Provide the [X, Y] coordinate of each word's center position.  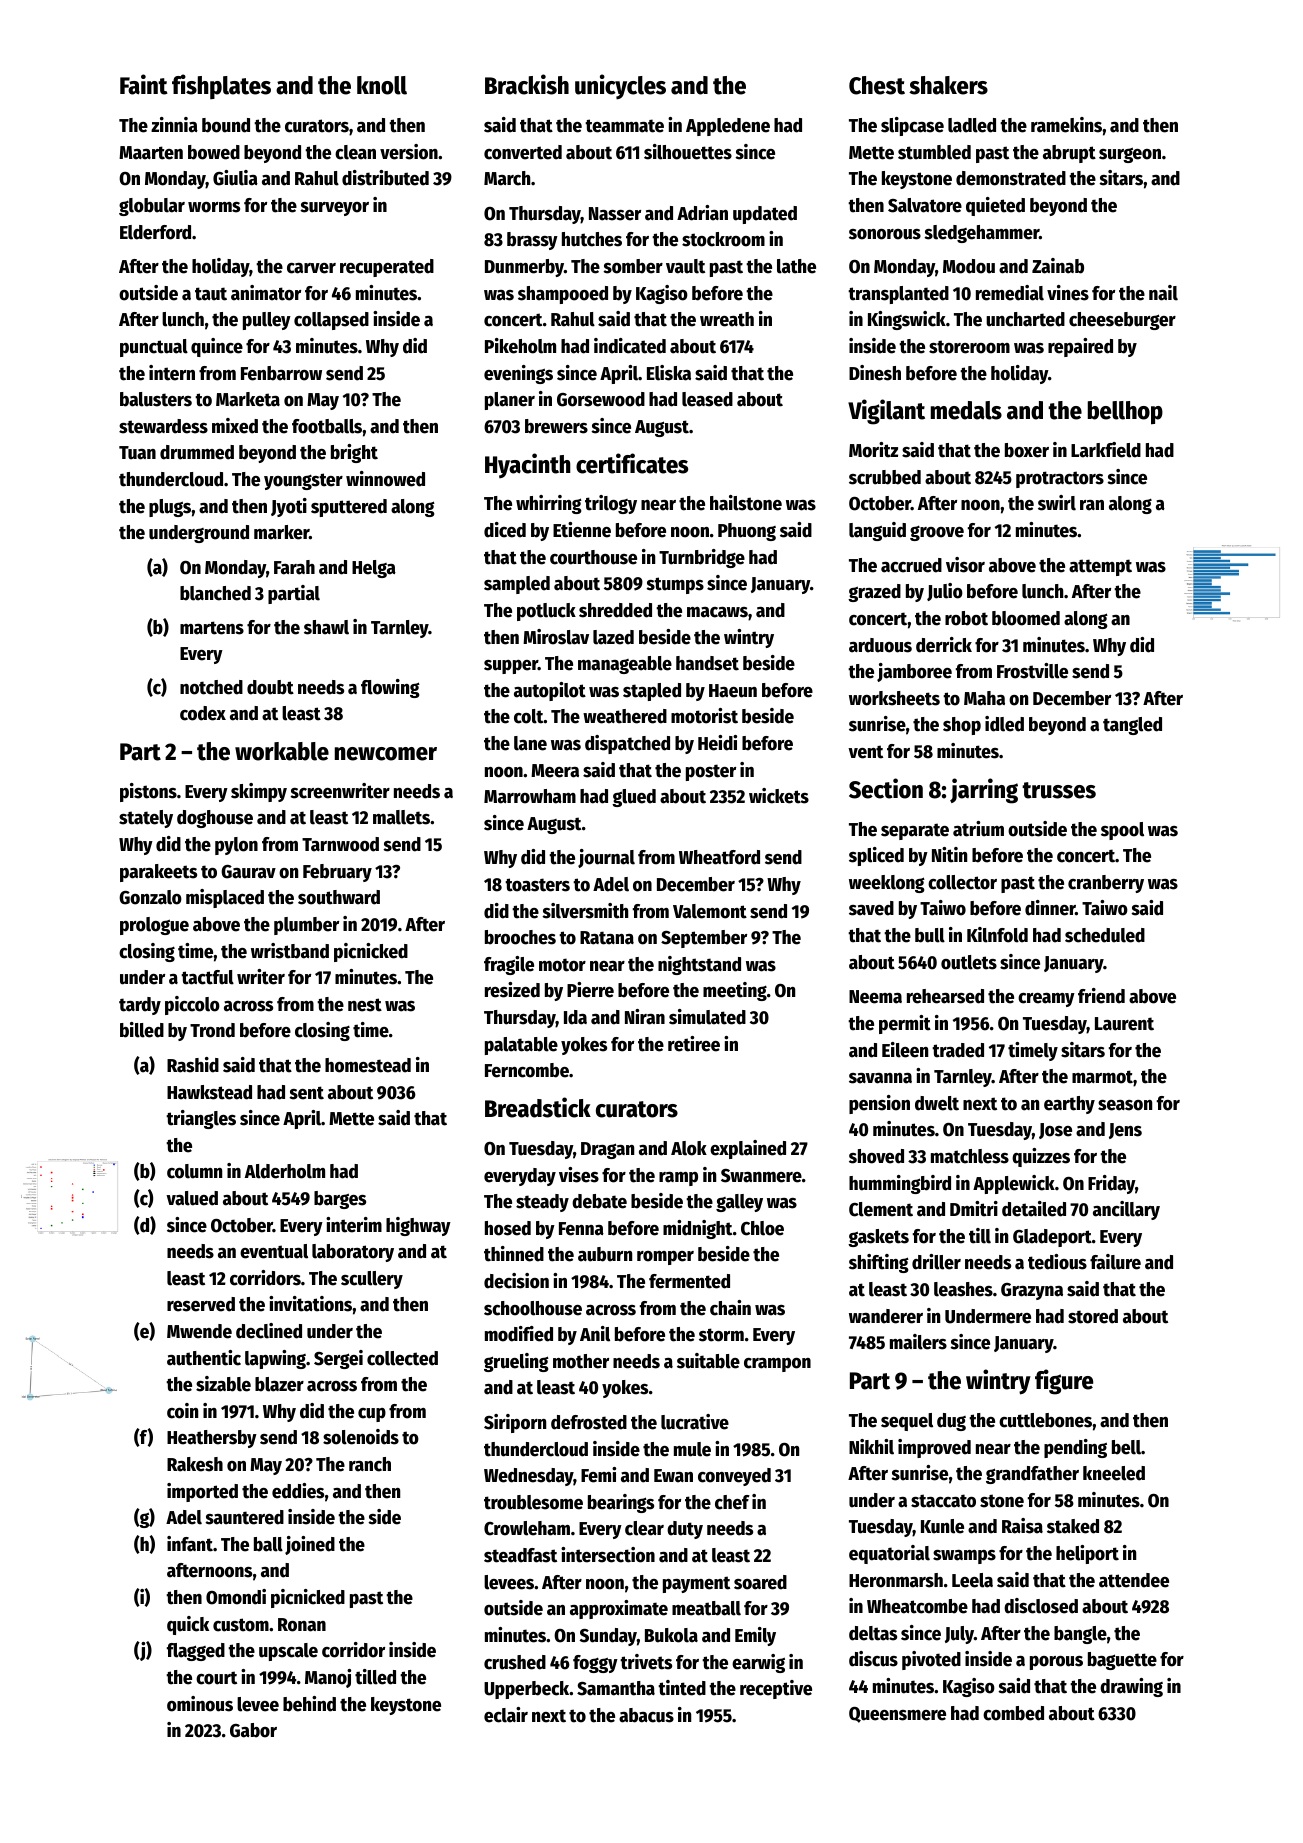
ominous [200, 1704]
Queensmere [897, 1715]
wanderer [886, 1316]
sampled [517, 585]
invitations [310, 1304]
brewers [556, 426]
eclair [506, 1715]
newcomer [386, 754]
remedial [1010, 293]
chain [730, 1308]
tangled [1132, 726]
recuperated [387, 268]
